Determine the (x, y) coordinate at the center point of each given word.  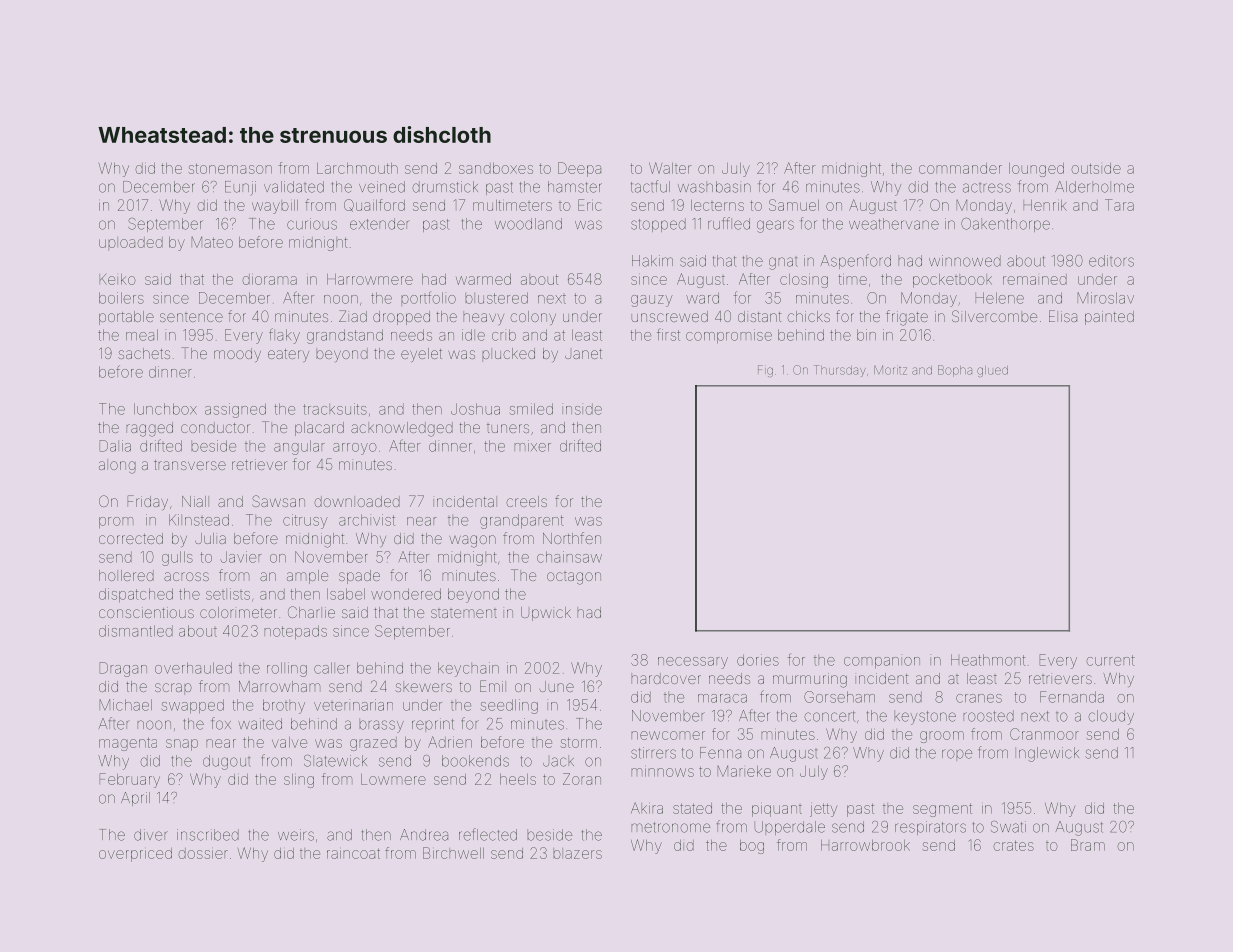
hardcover (666, 678)
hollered (126, 575)
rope (957, 755)
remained (1035, 279)
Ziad (353, 316)
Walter (670, 168)
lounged (1036, 170)
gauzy (652, 301)
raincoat (353, 853)
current (1110, 660)
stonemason (230, 168)
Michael (126, 705)
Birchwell (453, 853)
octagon (574, 578)
